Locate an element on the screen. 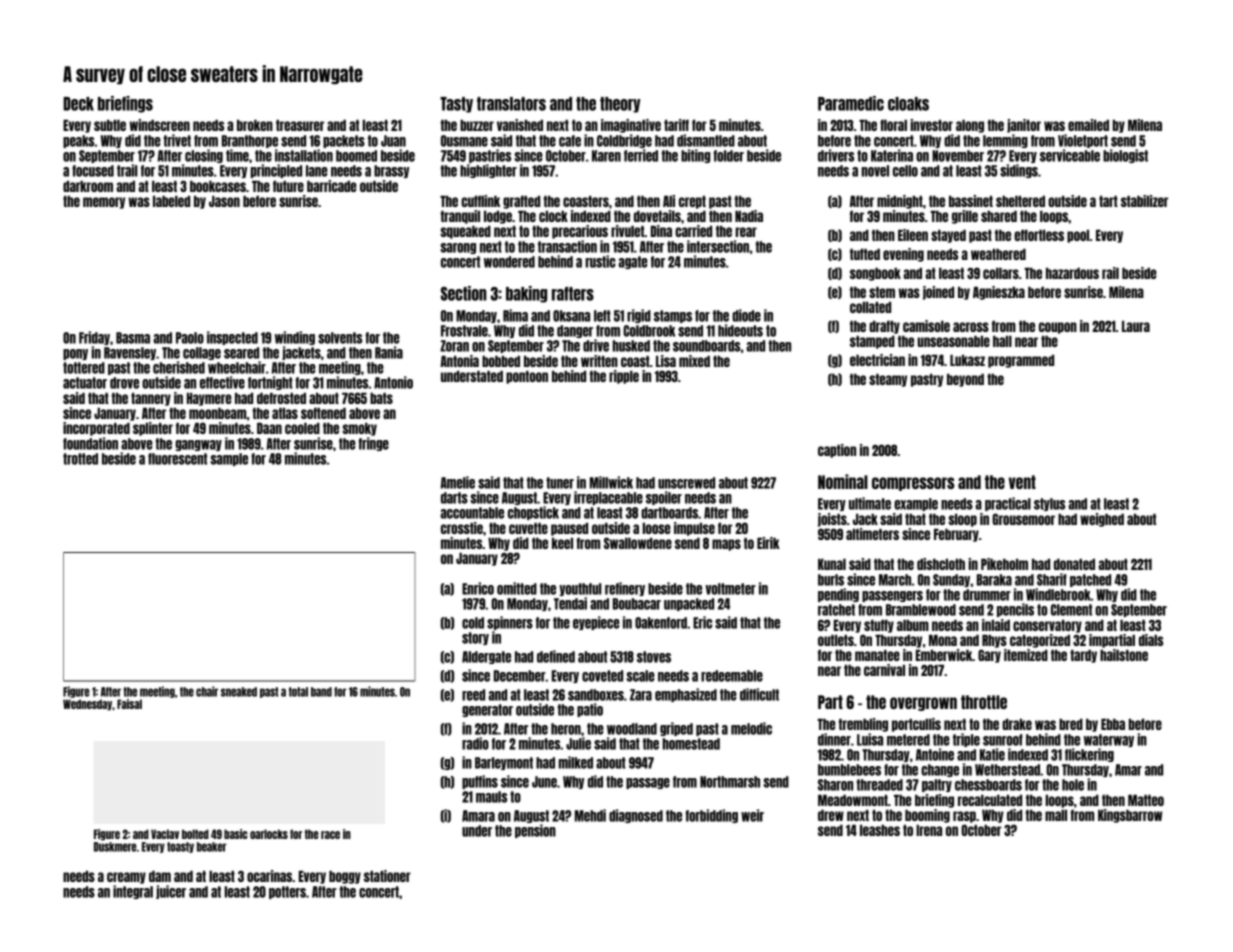  Tasty is located at coordinates (456, 105).
